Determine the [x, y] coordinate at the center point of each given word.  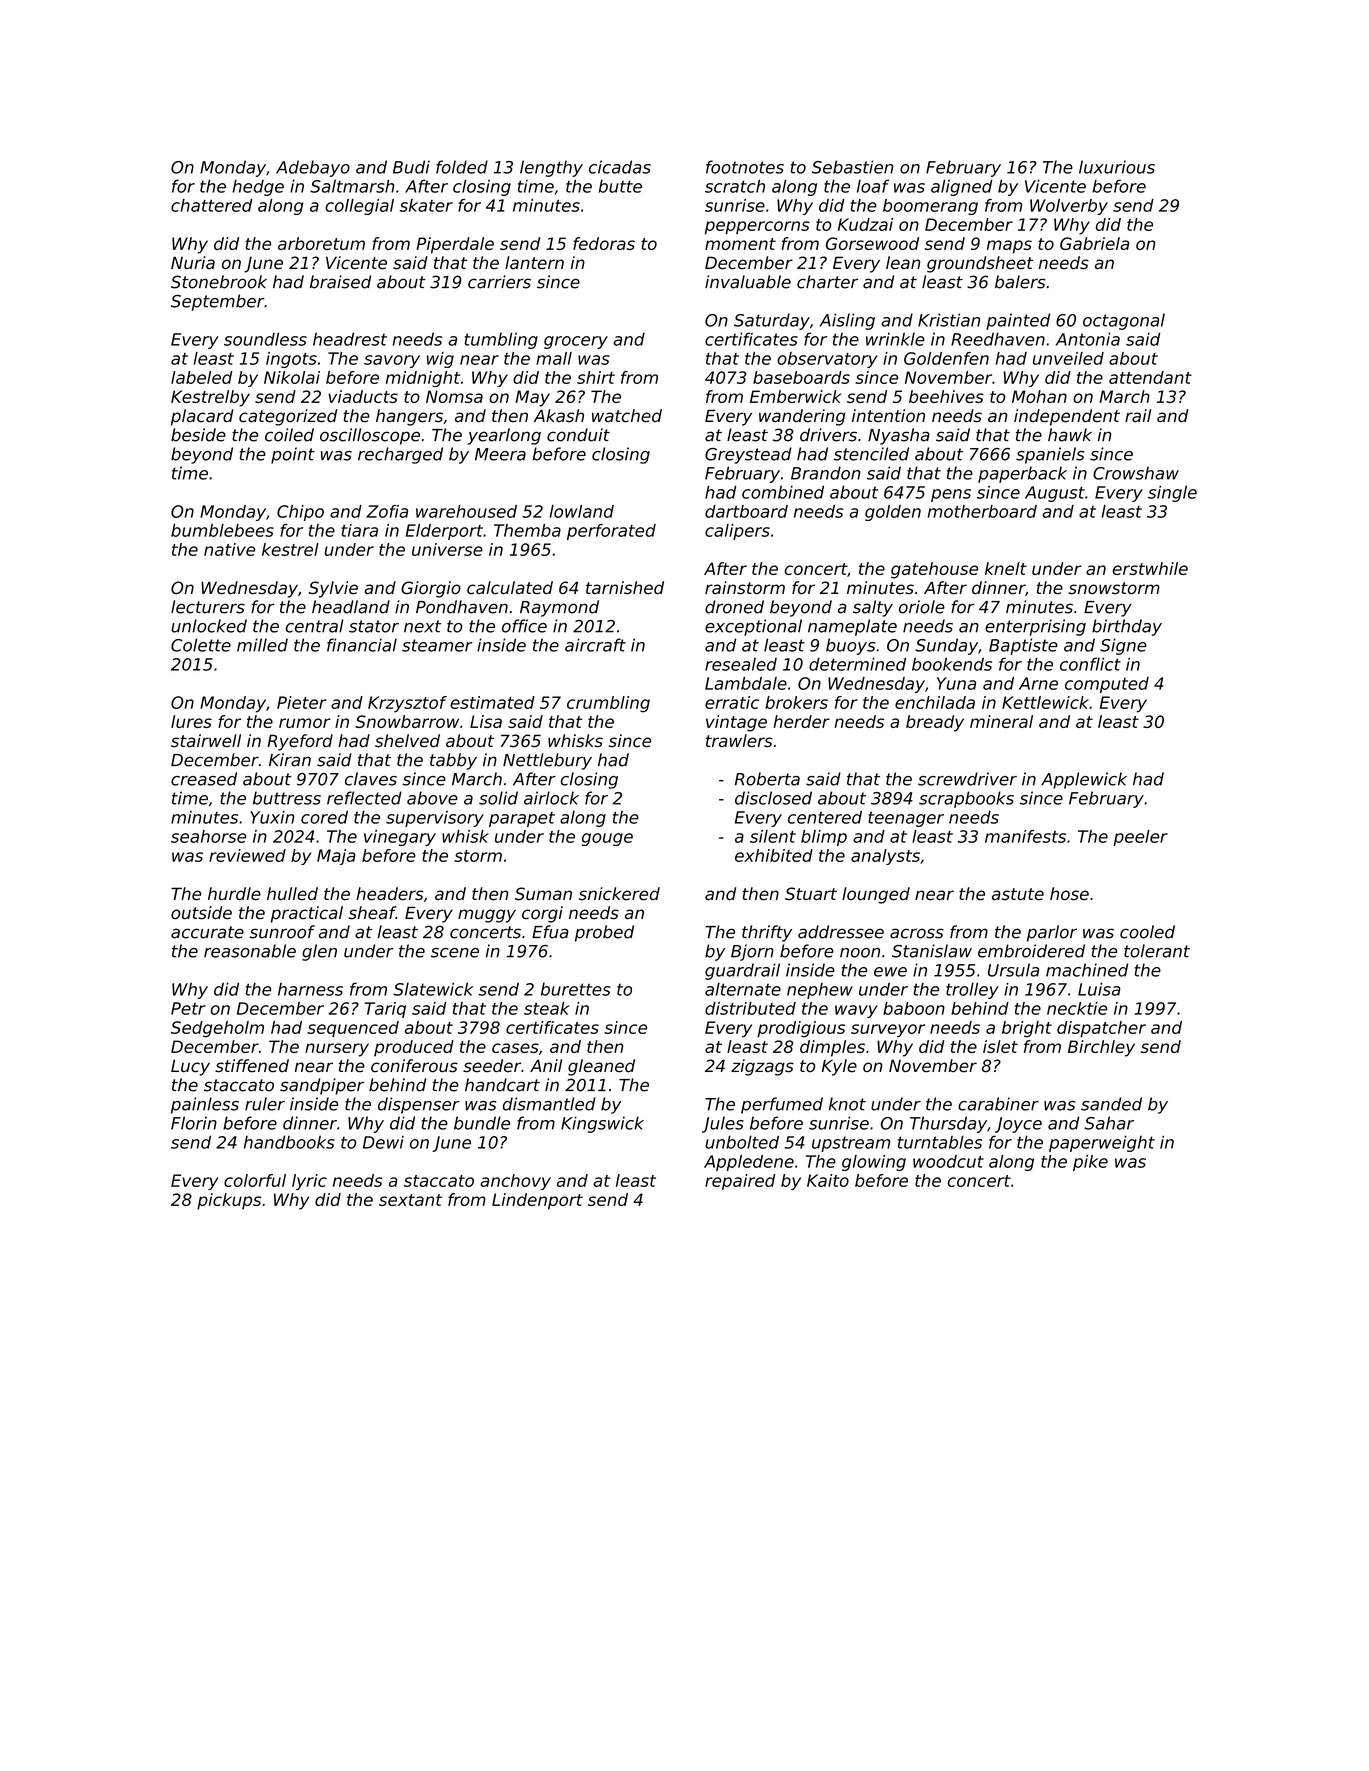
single [1172, 493]
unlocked [209, 626]
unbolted [742, 1142]
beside [198, 435]
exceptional [753, 627]
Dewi [383, 1142]
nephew [820, 991]
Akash [559, 416]
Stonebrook [219, 282]
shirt [596, 377]
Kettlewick [1045, 702]
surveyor [888, 1031]
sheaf [372, 913]
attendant [1150, 377]
